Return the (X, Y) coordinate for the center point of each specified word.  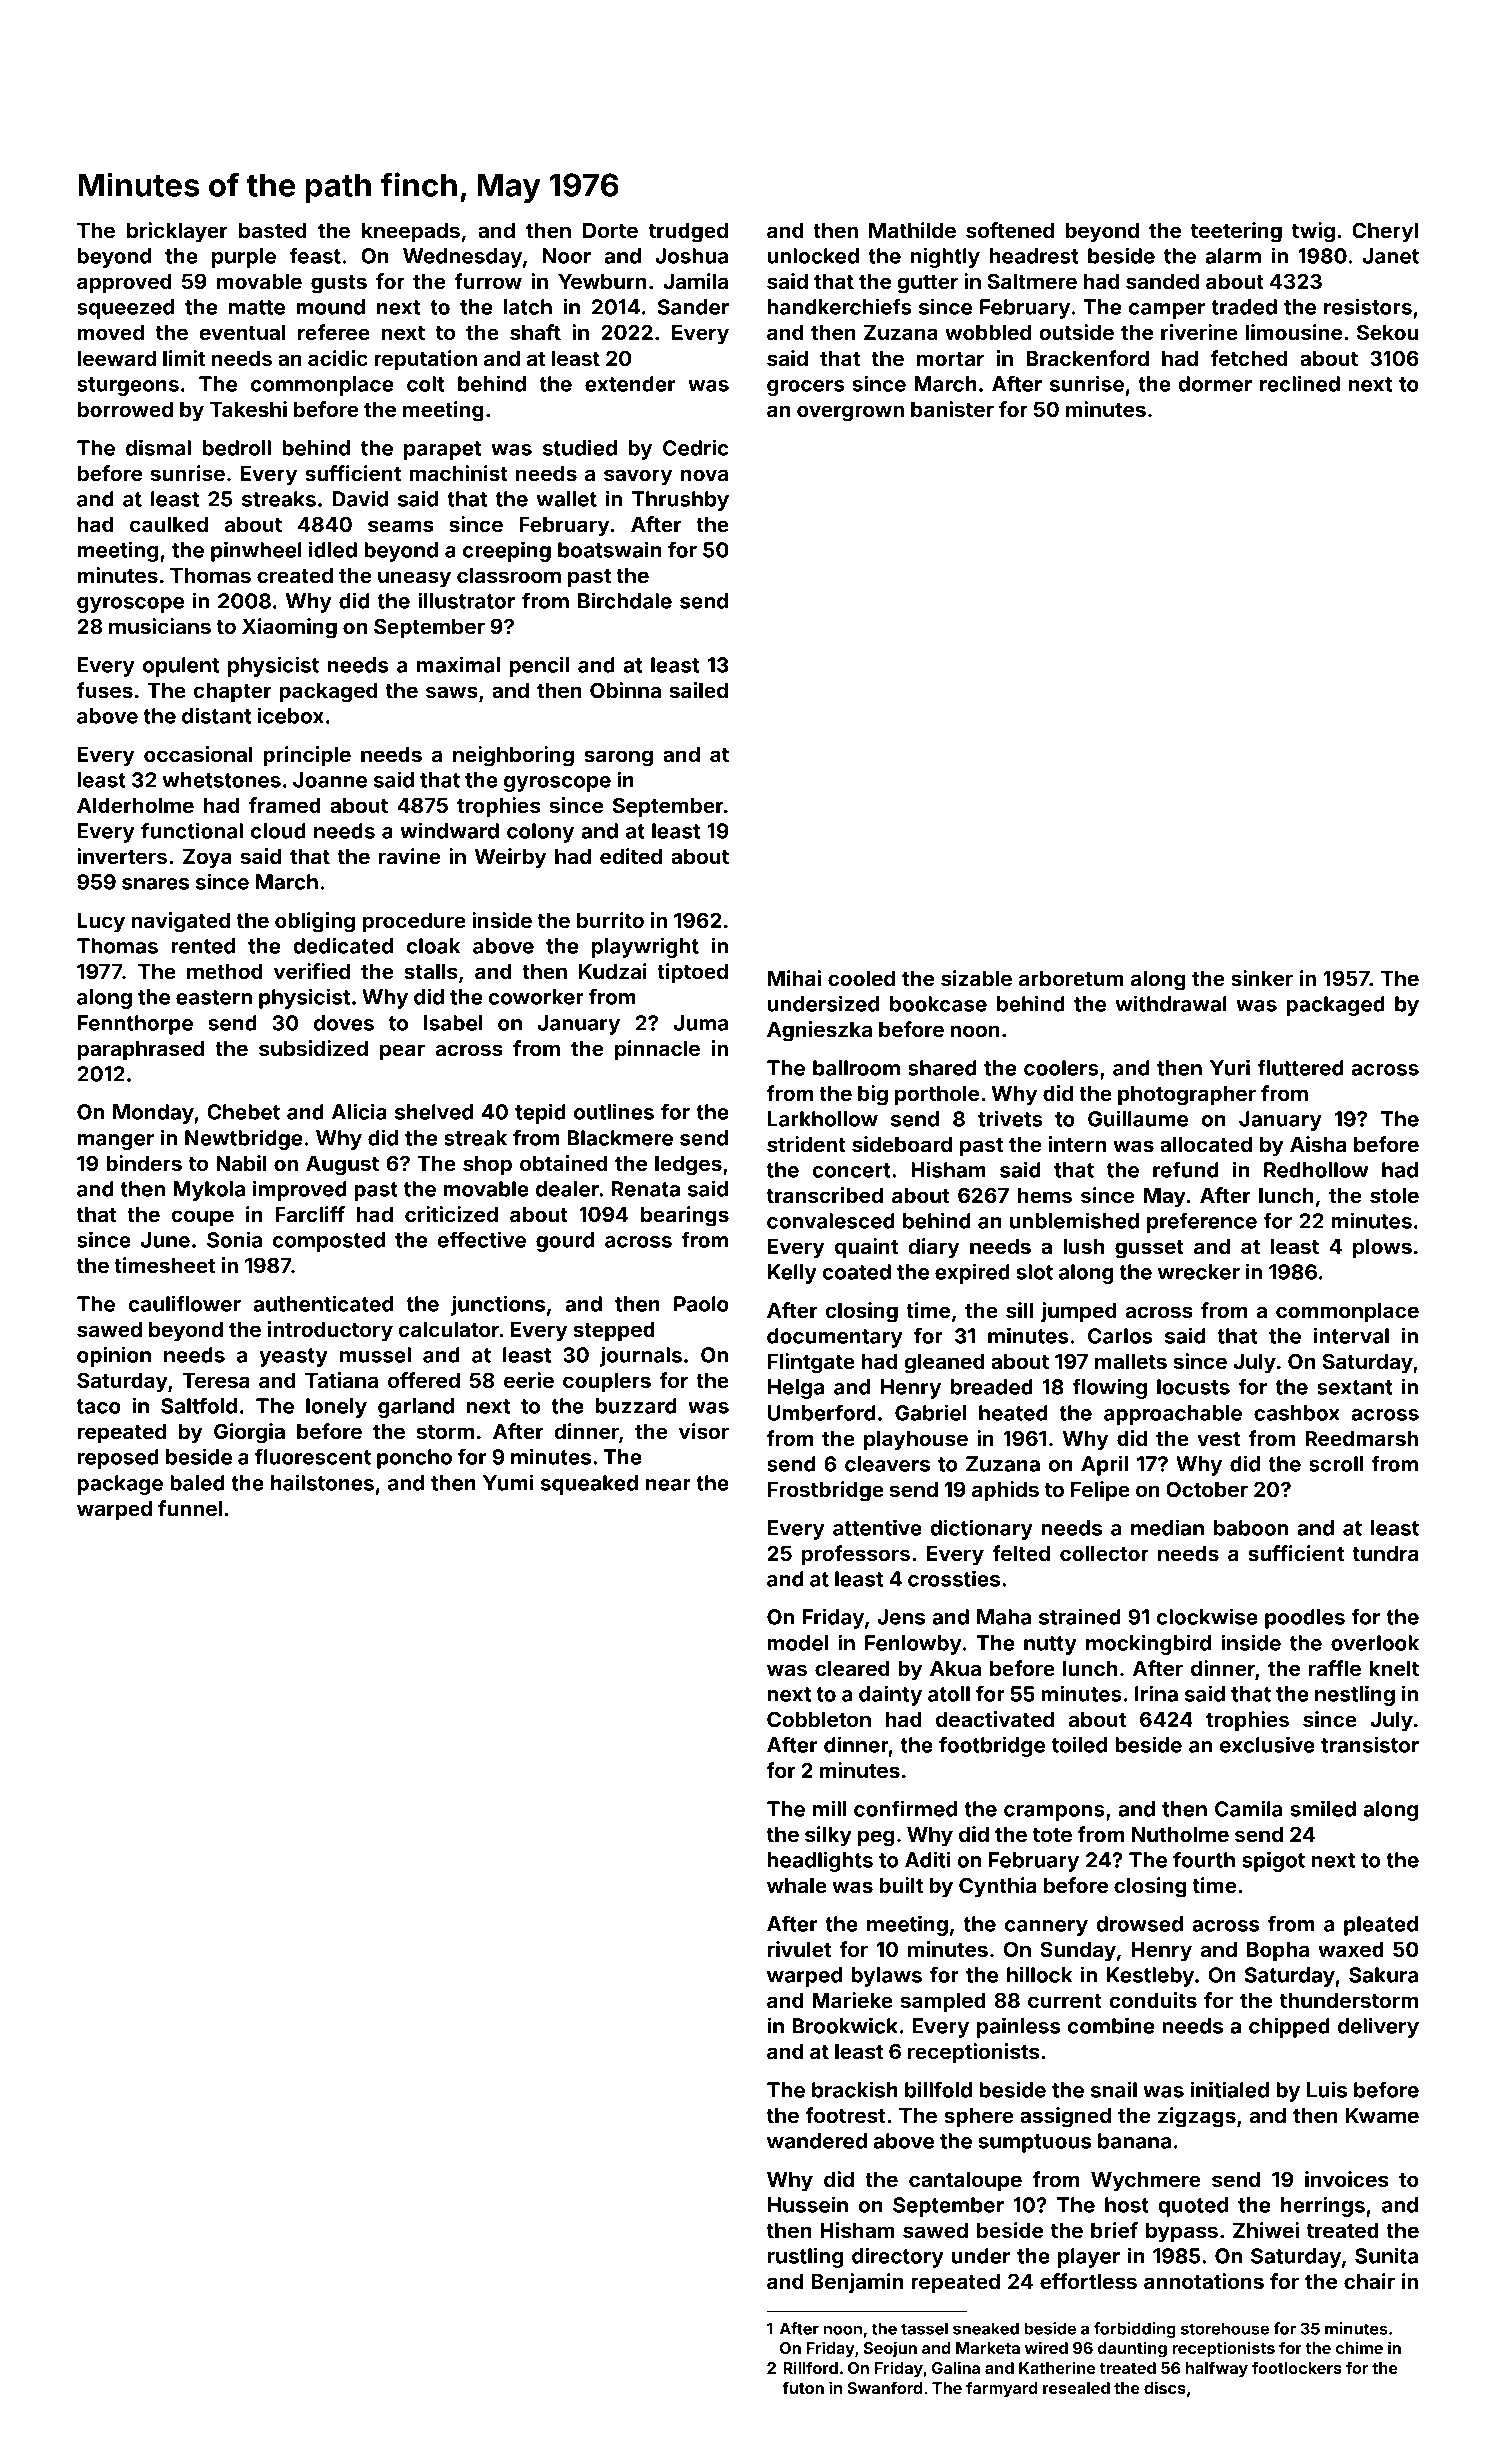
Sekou (1387, 332)
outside (1076, 332)
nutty (1050, 1645)
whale (797, 1885)
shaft (535, 332)
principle (307, 756)
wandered (817, 2141)
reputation (425, 360)
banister (952, 409)
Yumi (508, 1482)
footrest (845, 2115)
